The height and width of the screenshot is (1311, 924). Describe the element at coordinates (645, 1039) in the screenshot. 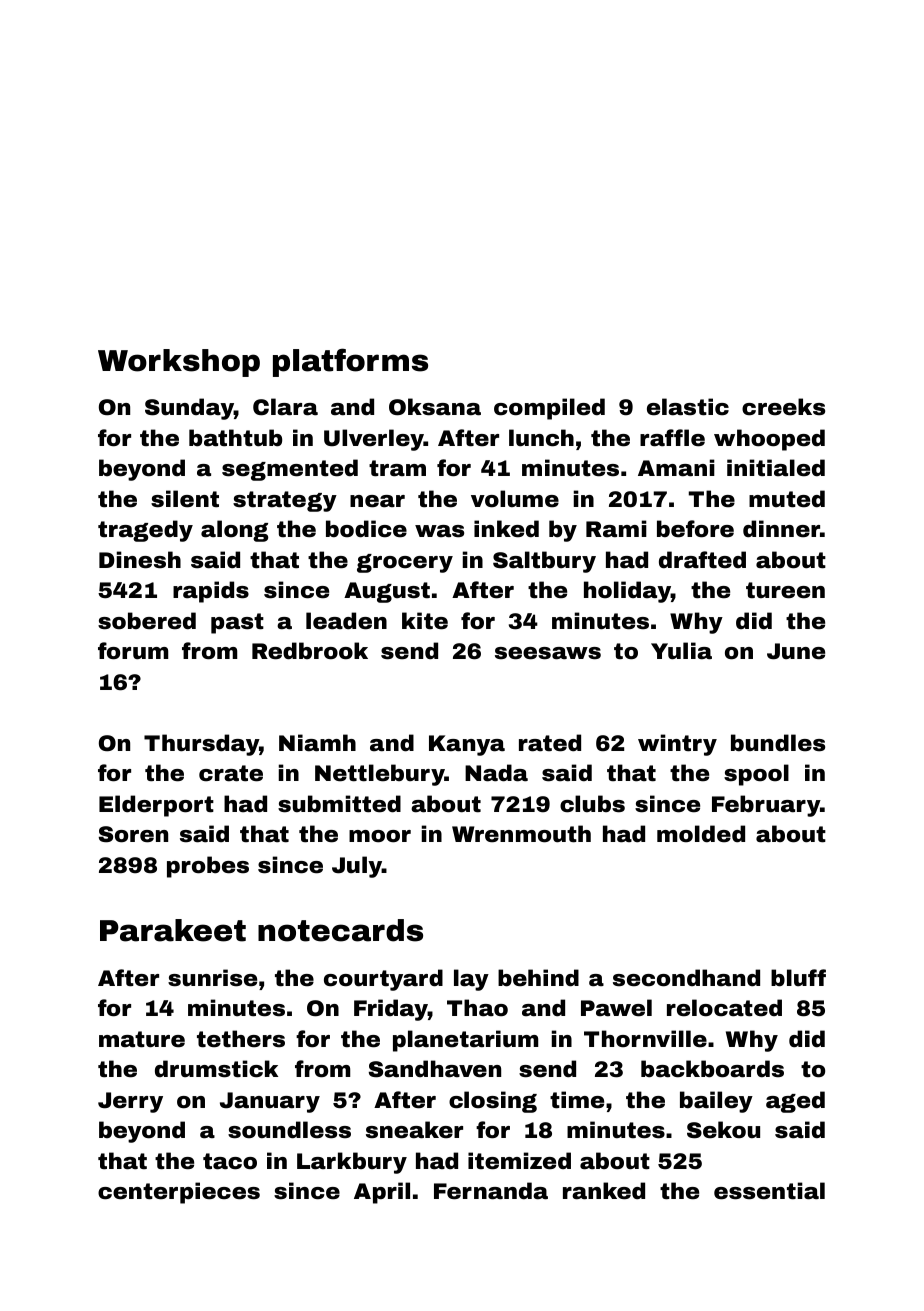

I see `Thornville` at that location.
